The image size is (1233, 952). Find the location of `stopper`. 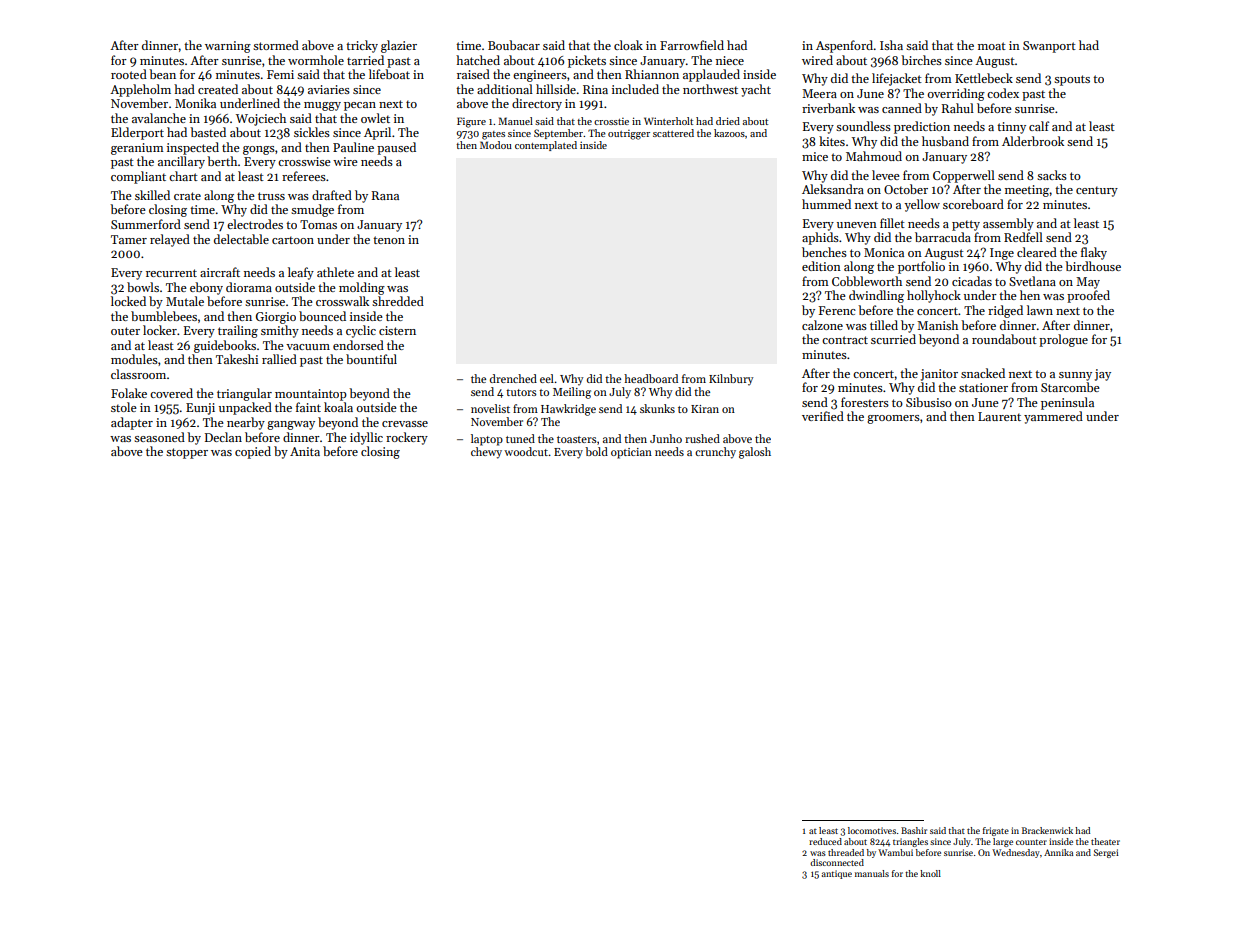

stopper is located at coordinates (187, 453).
